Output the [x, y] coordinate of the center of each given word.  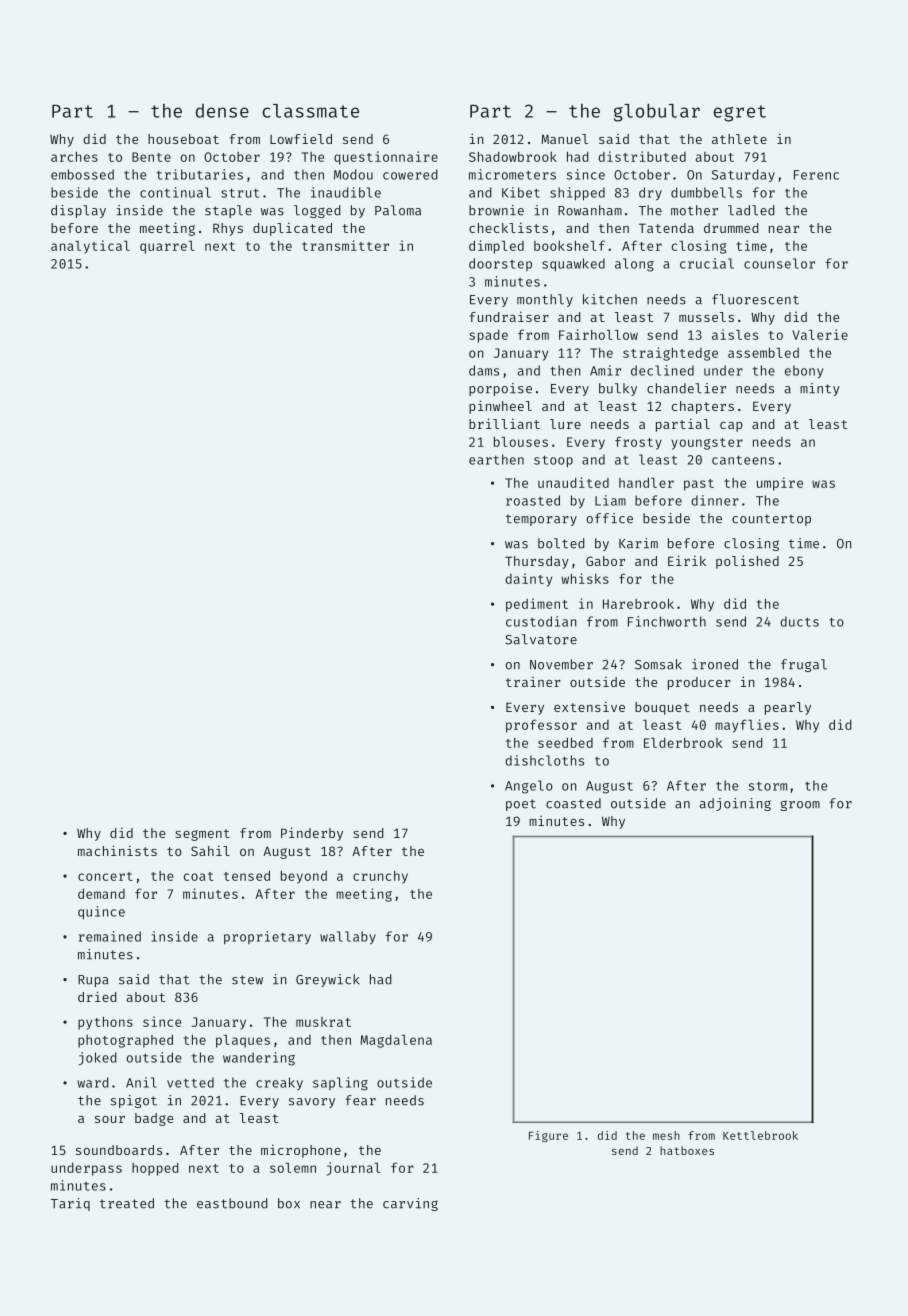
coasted [573, 803]
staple [228, 211]
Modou [353, 174]
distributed [642, 156]
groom [800, 805]
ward [93, 1082]
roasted [533, 500]
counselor [779, 263]
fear [360, 1100]
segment [202, 835]
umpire [780, 484]
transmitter [345, 245]
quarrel [167, 247]
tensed [247, 875]
